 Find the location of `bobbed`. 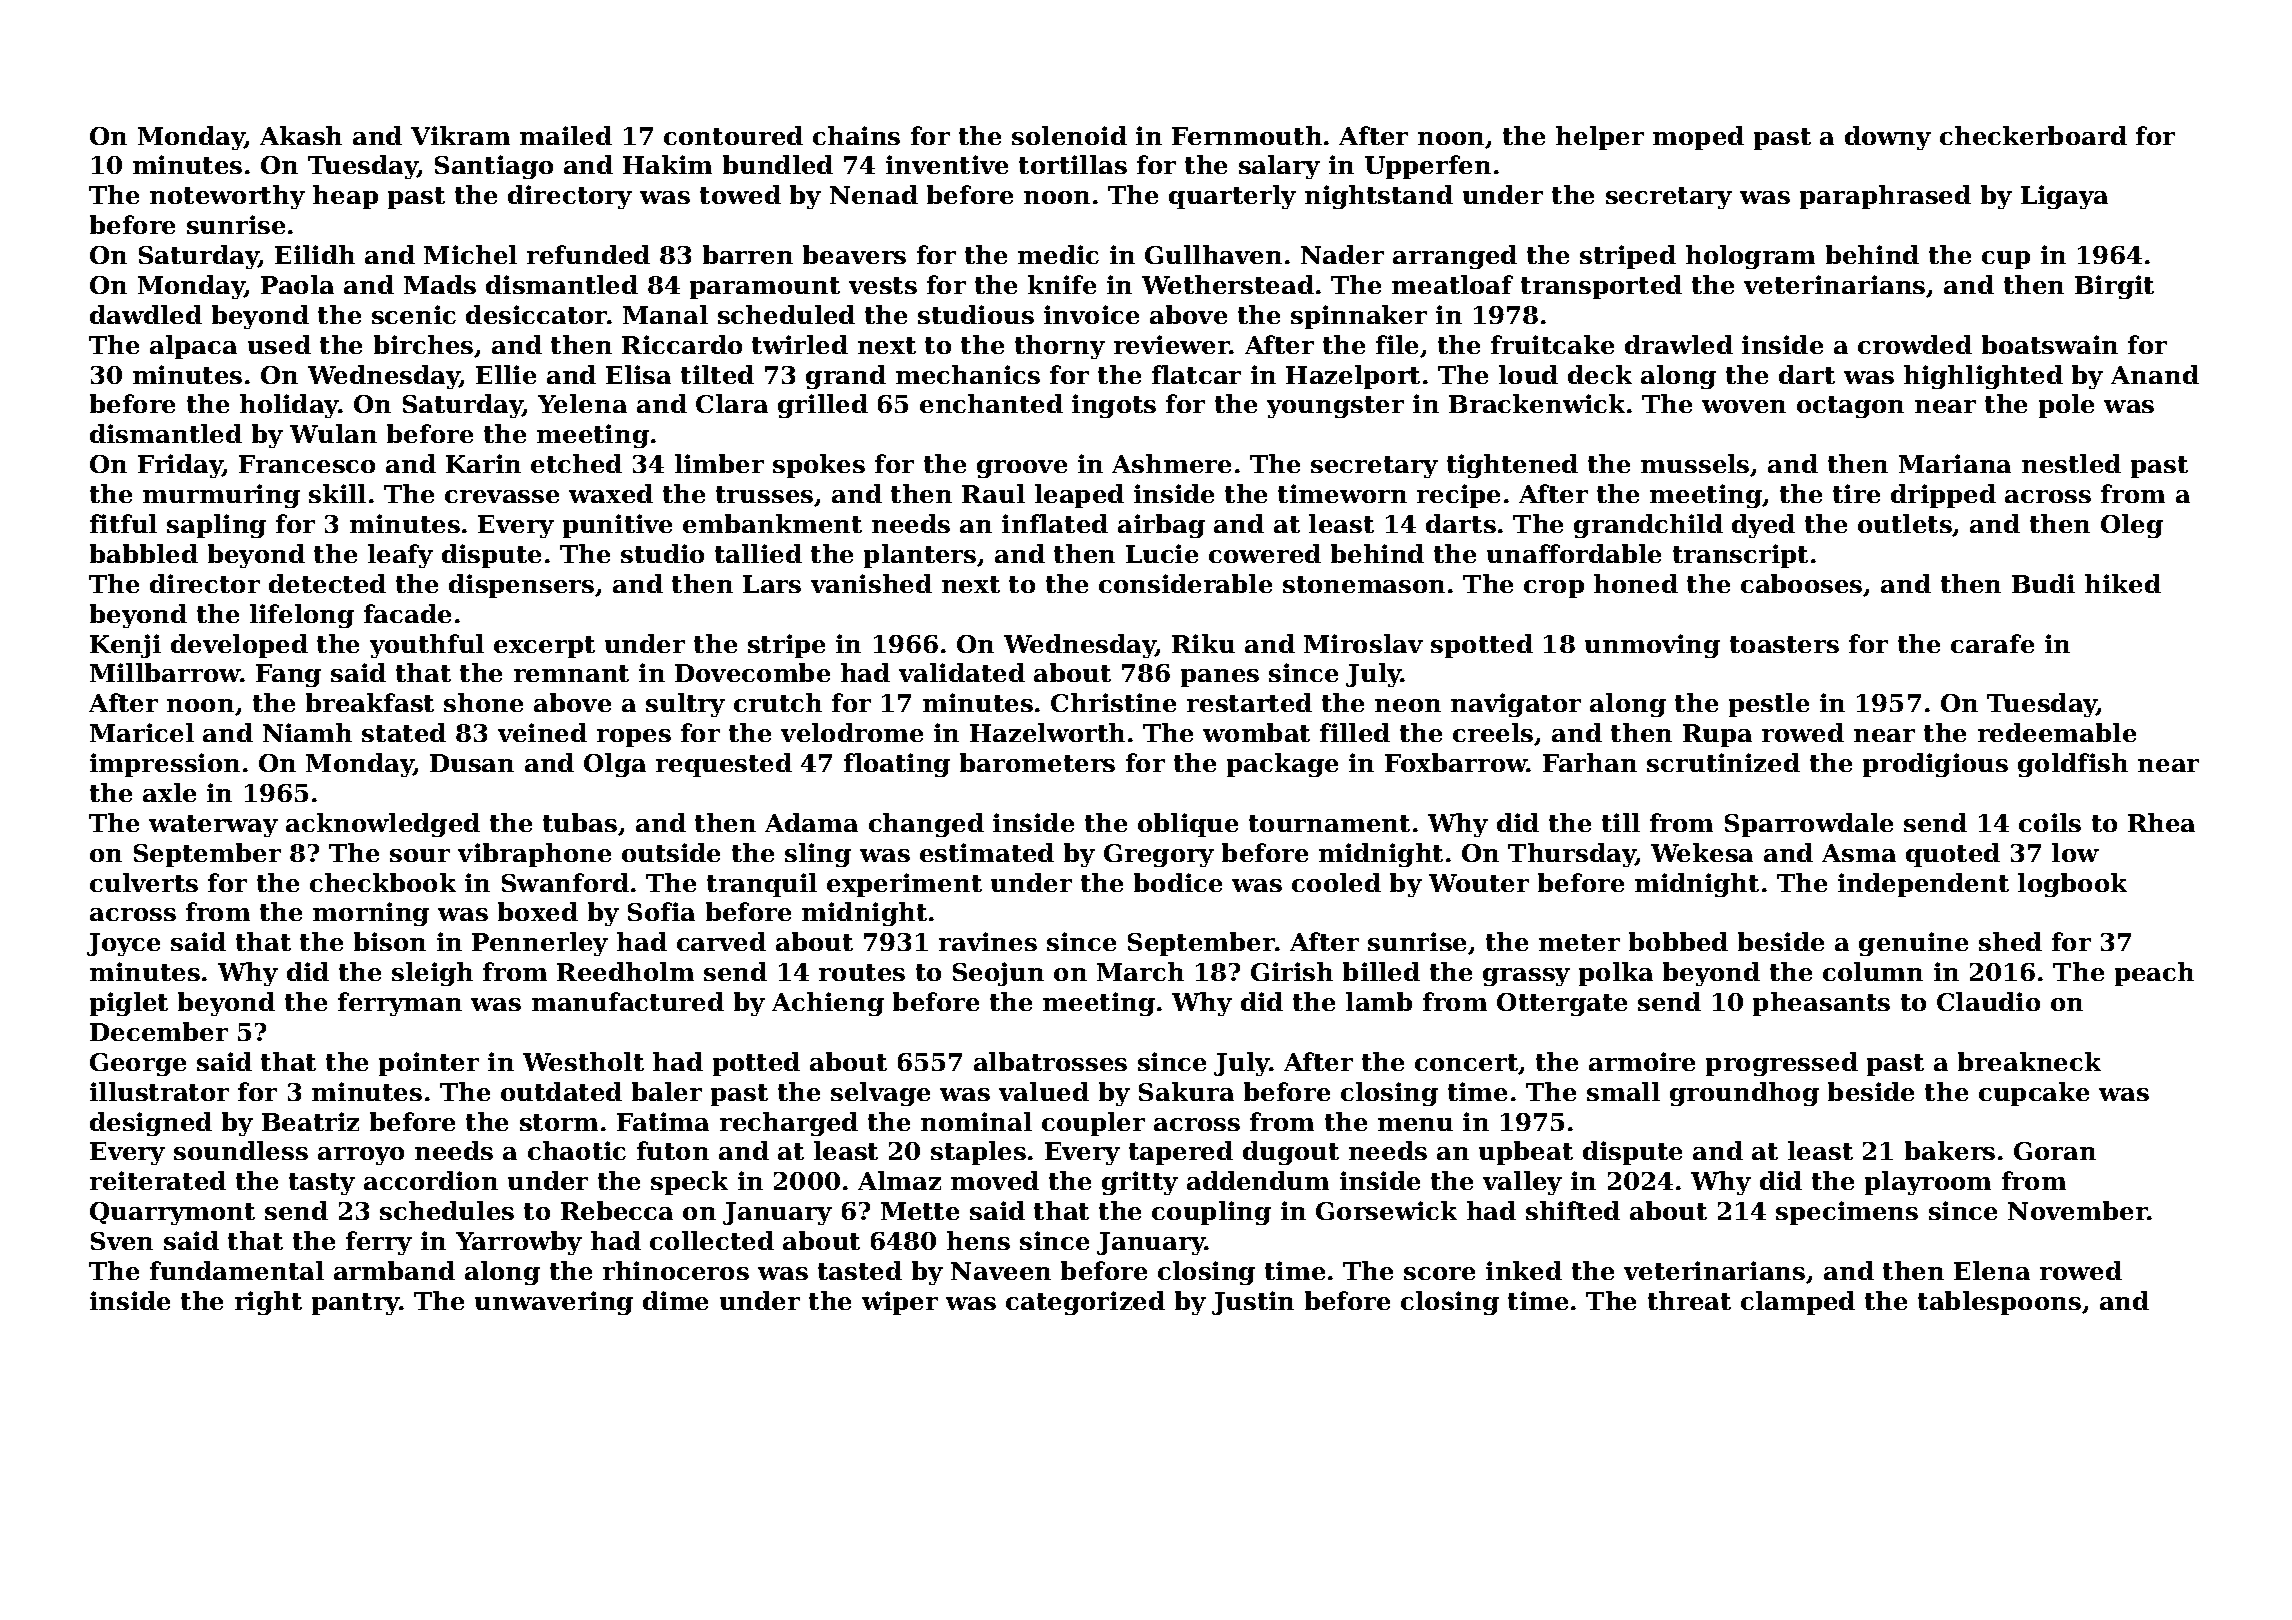

bobbed is located at coordinates (1678, 941).
